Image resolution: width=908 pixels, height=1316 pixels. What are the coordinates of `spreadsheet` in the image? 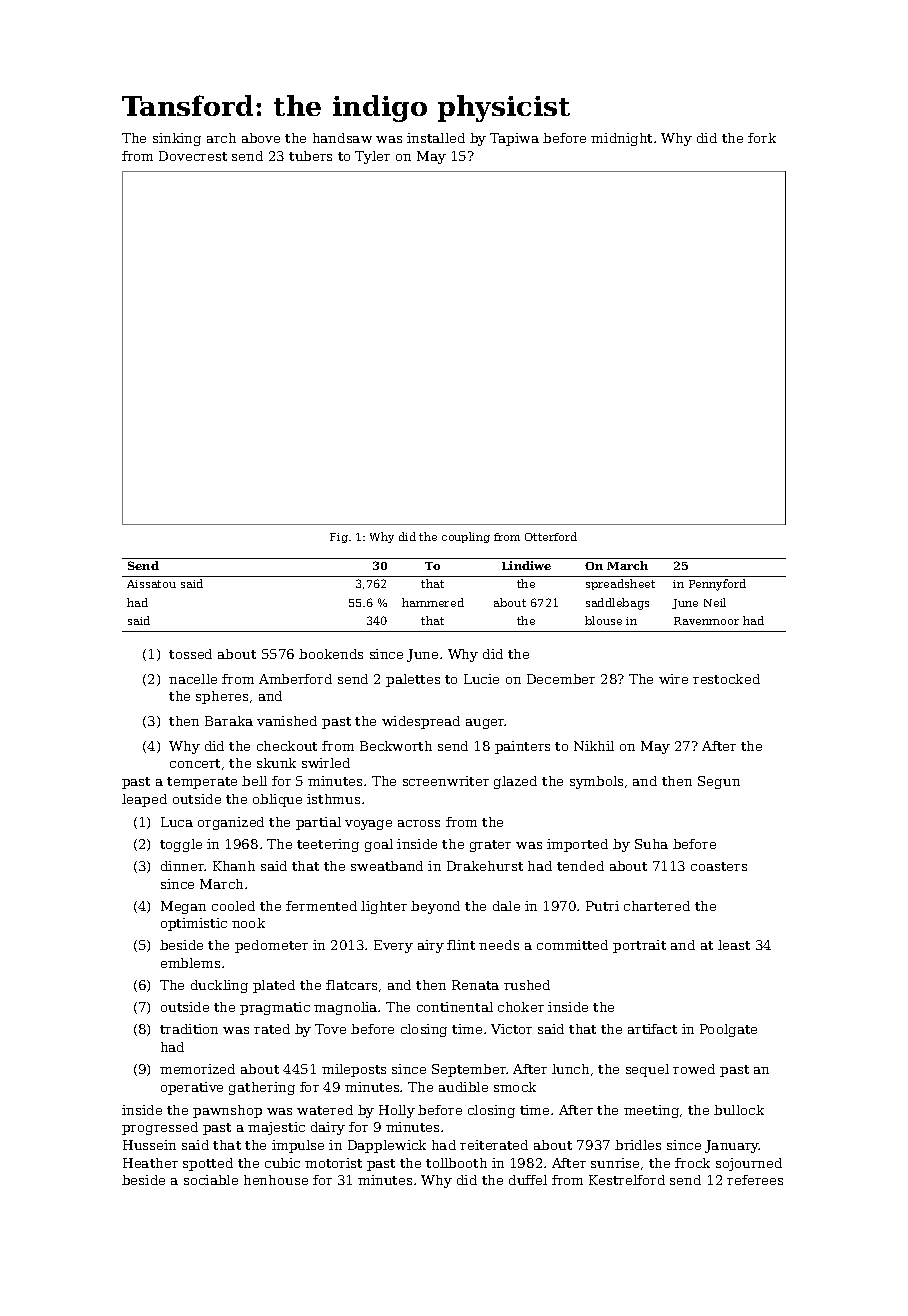 It's located at (620, 584).
